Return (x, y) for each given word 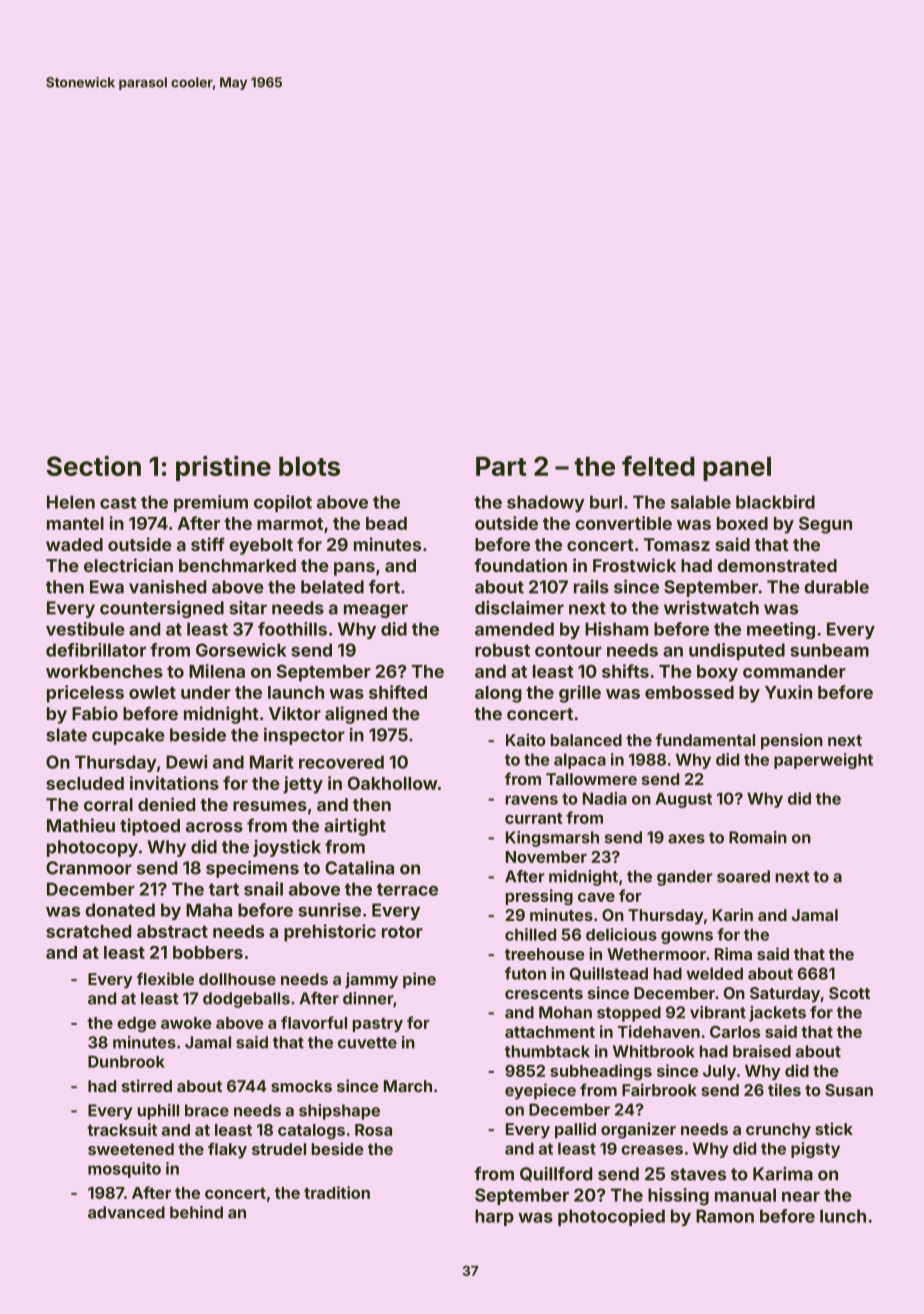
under (206, 692)
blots (309, 466)
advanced (126, 1212)
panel (737, 469)
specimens (252, 869)
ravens (532, 800)
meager (376, 611)
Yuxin (788, 692)
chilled (530, 934)
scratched (88, 931)
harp (494, 1217)
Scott (849, 993)
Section (94, 466)
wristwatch (711, 608)
